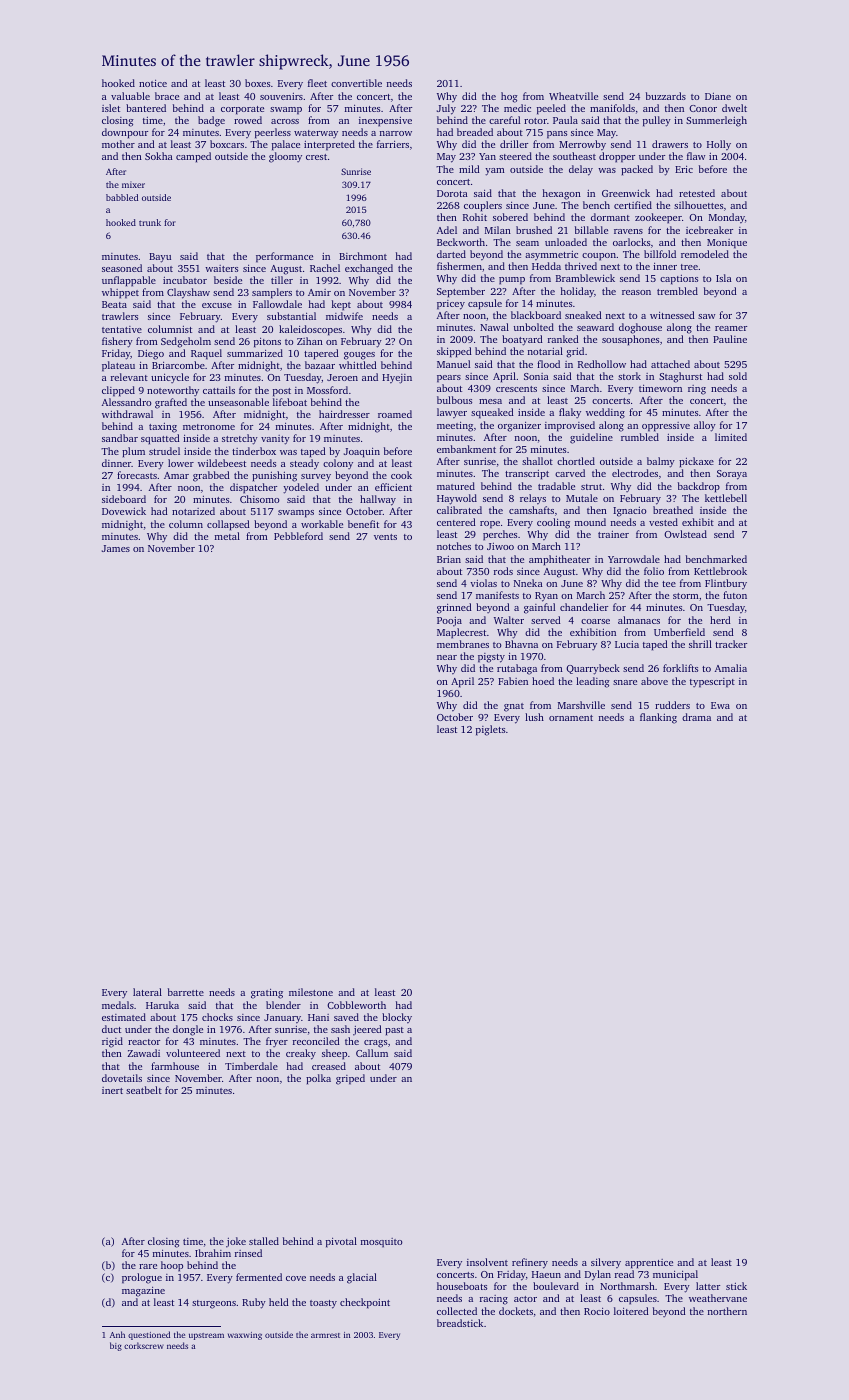  Describe the element at coordinates (720, 705) in the page. I see `Ewa` at that location.
